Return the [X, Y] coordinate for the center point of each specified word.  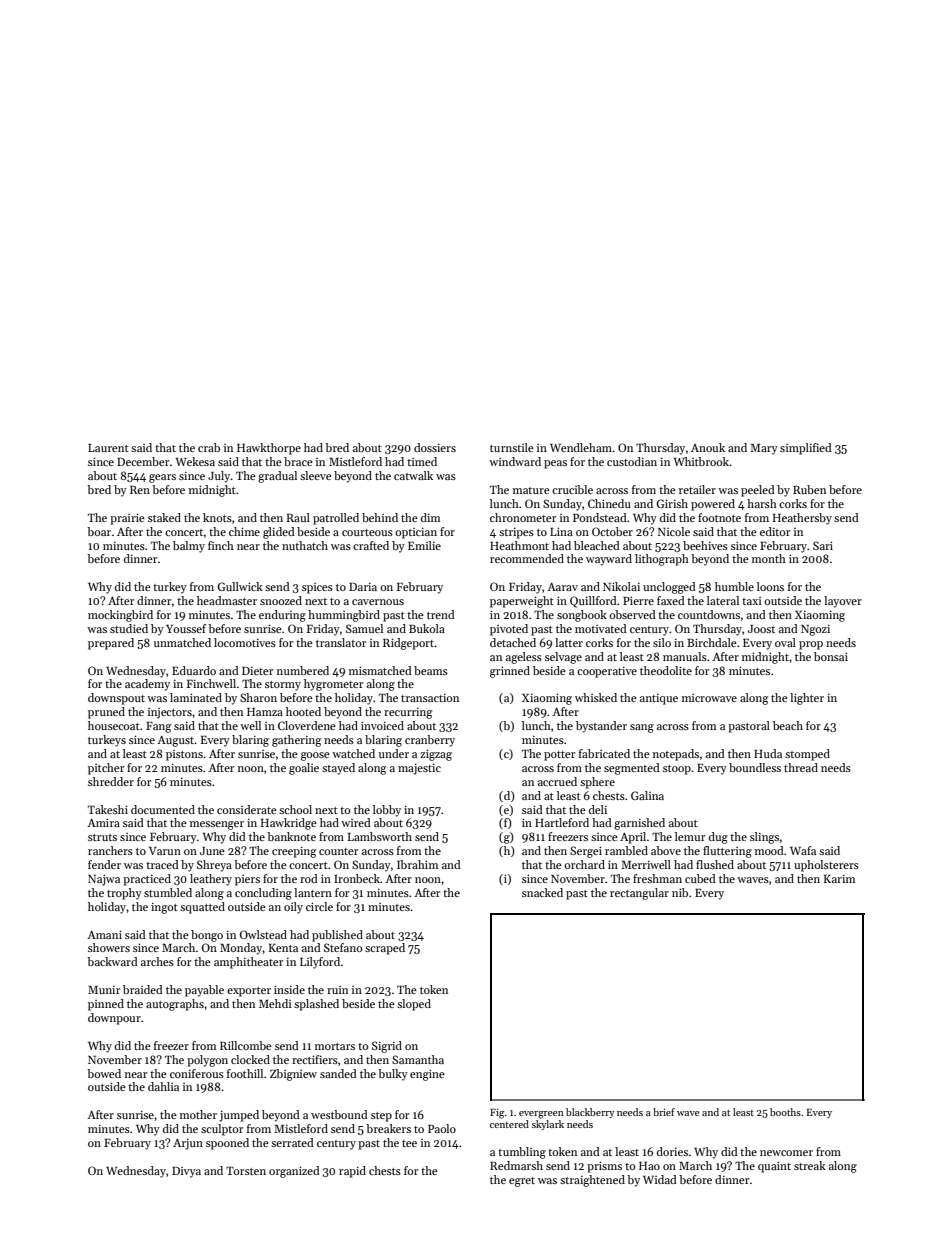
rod [309, 878]
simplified [806, 449]
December [143, 461]
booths [785, 1112]
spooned [227, 1144]
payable [204, 991]
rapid [352, 1172]
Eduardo [194, 670]
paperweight [522, 602]
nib [680, 892]
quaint [774, 1167]
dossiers [435, 447]
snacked [542, 892]
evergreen [541, 1115]
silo [662, 642]
